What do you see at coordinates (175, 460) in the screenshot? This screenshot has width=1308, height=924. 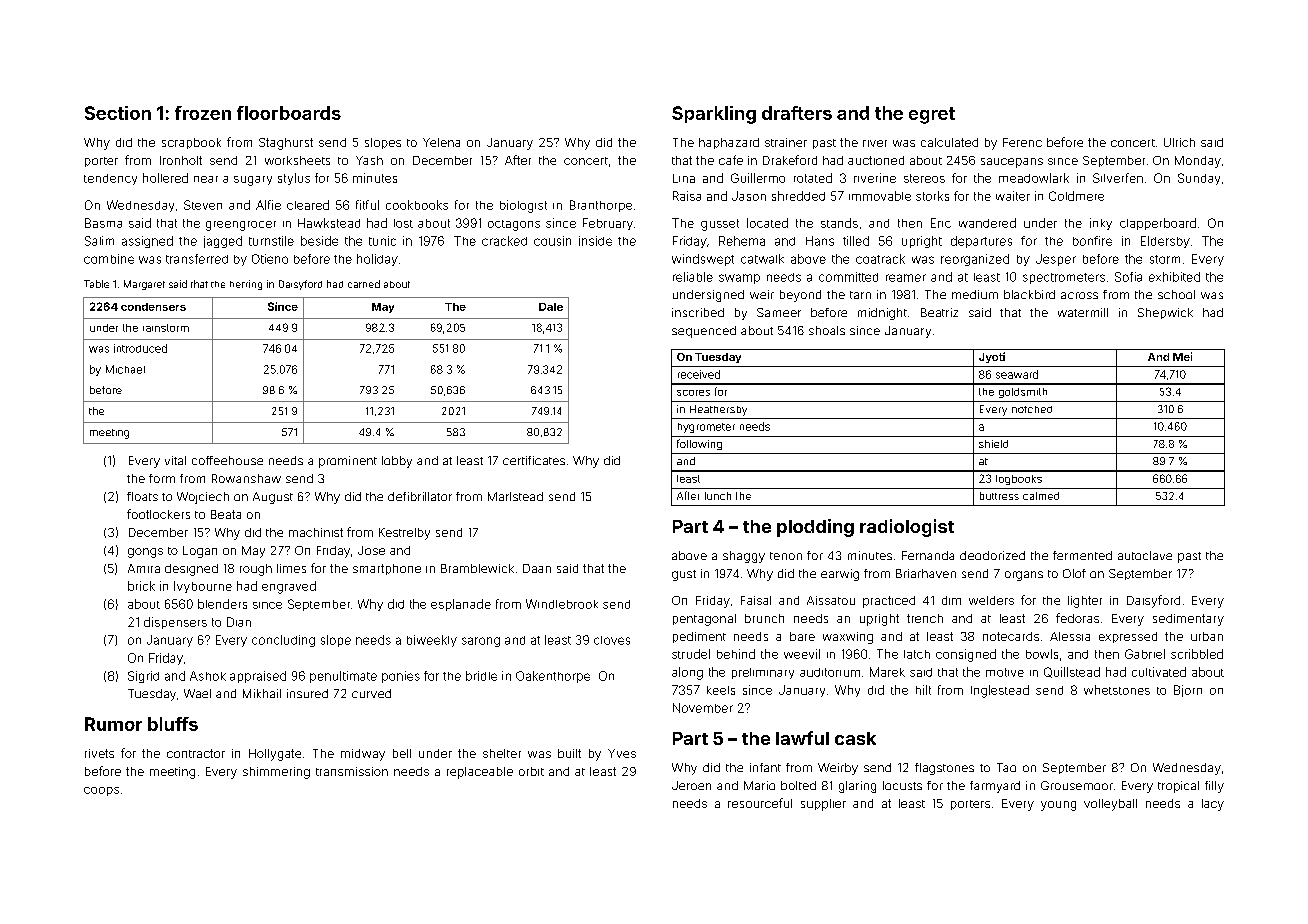 I see `vital` at bounding box center [175, 460].
